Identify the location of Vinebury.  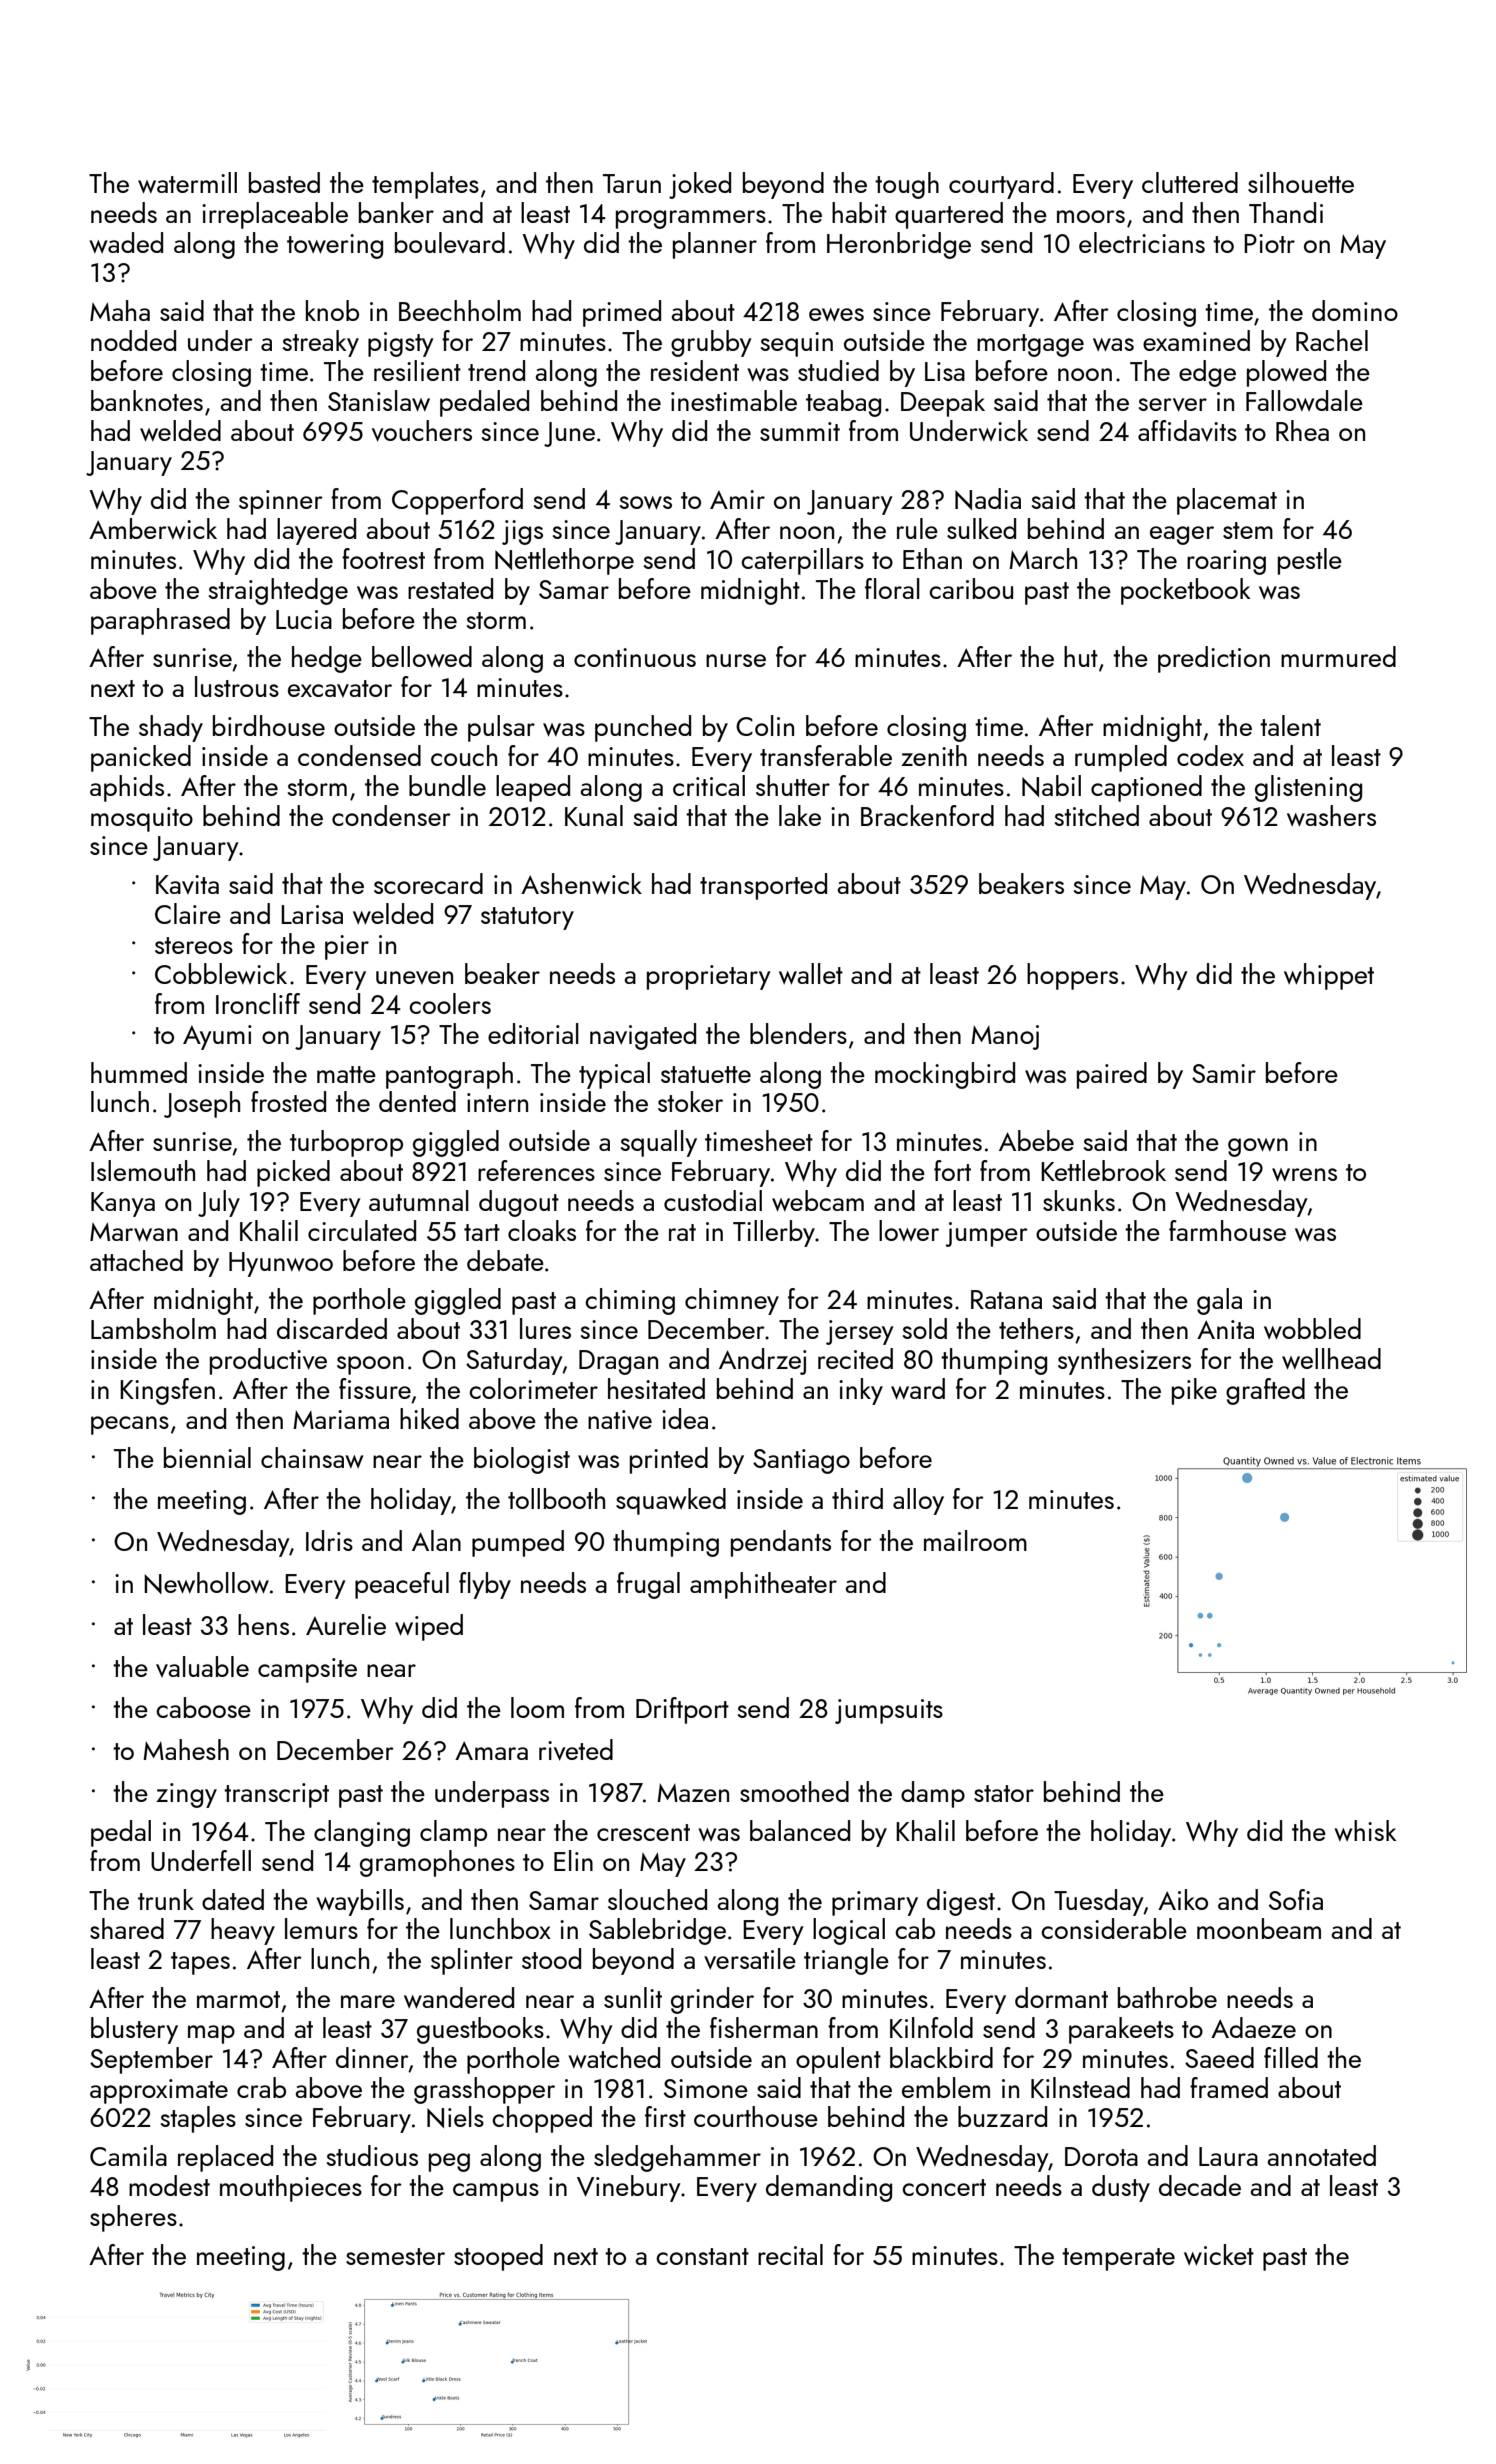
(629, 2188).
